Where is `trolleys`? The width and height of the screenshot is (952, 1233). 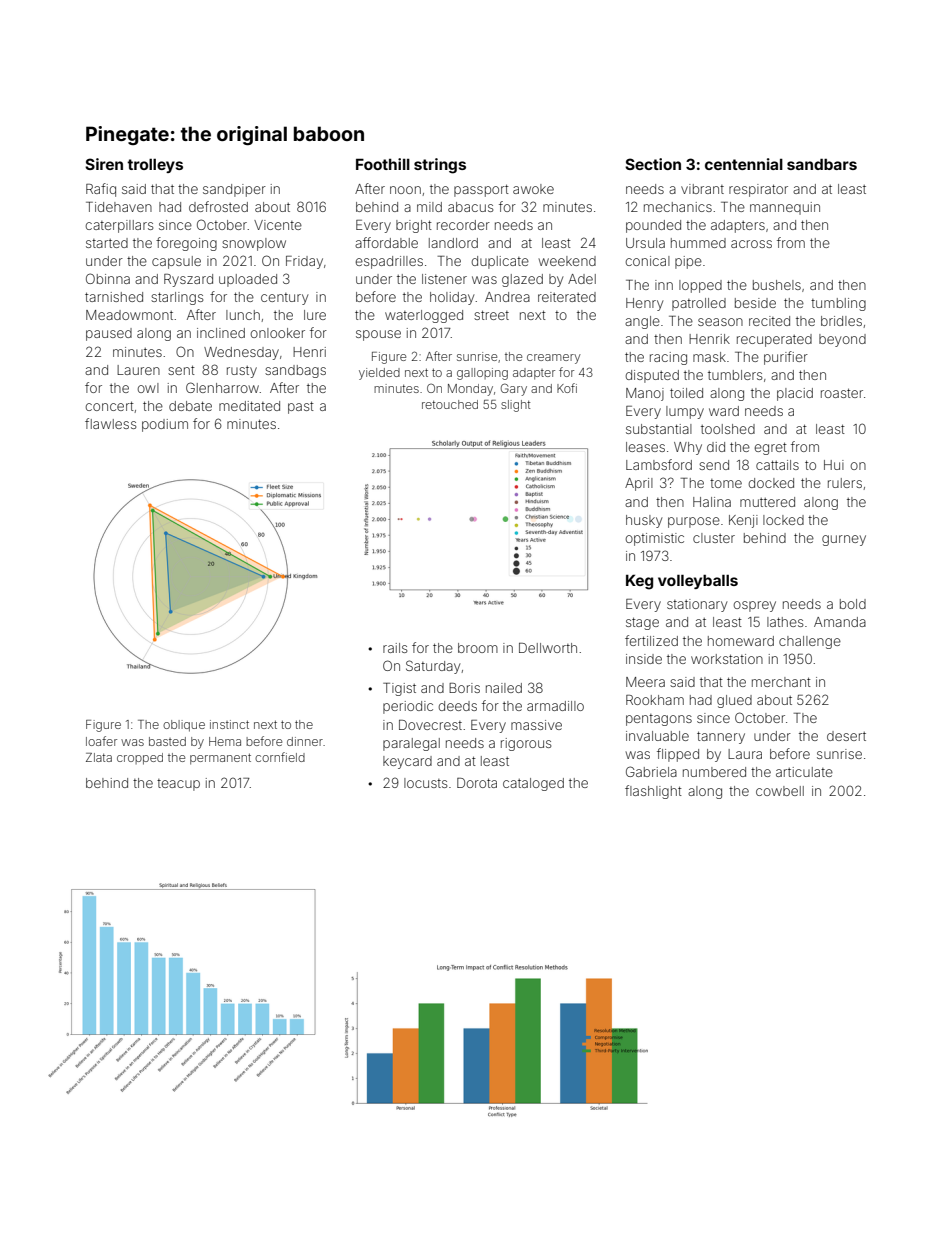 trolleys is located at coordinates (155, 166).
